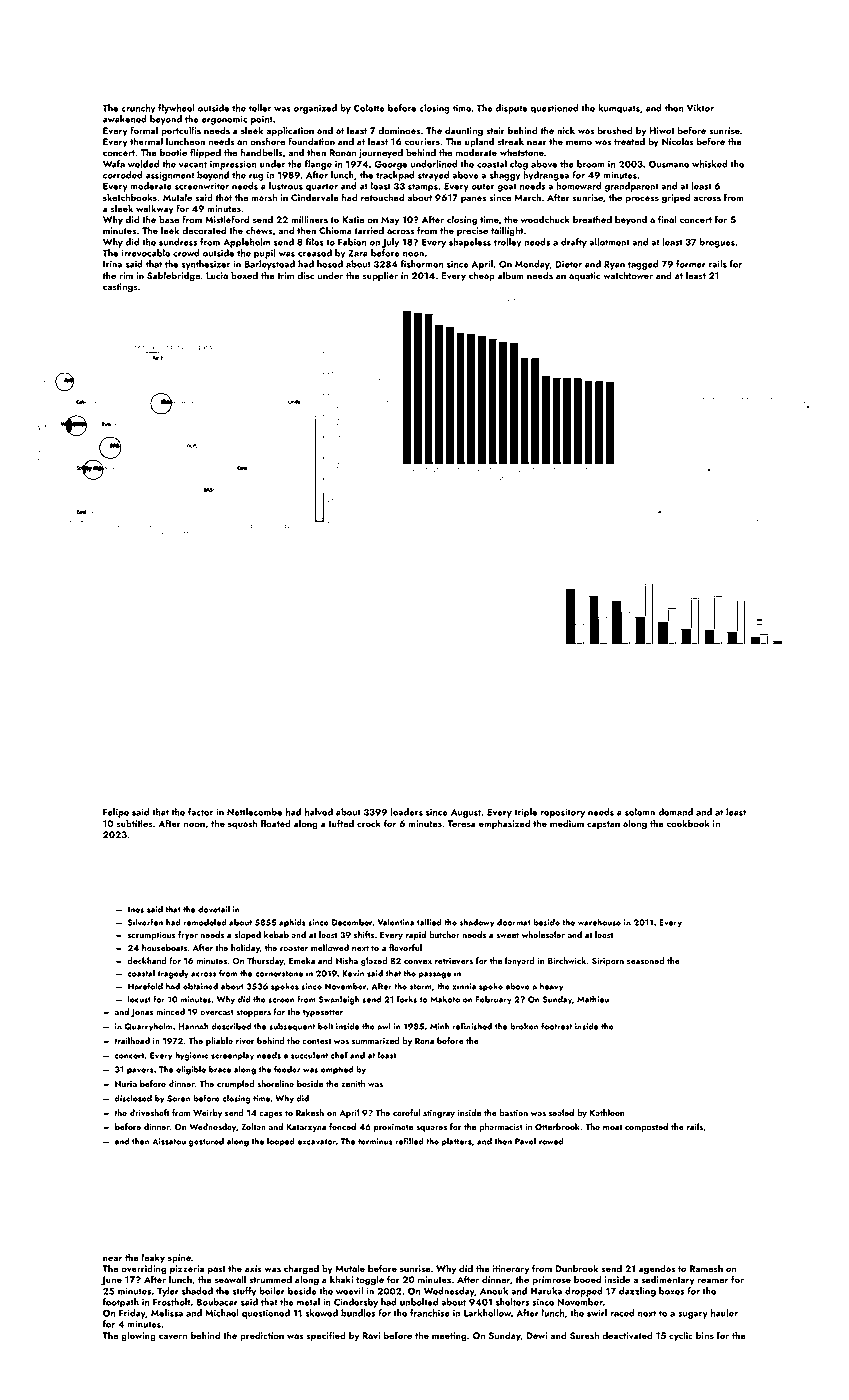 Image resolution: width=849 pixels, height=1400 pixels. I want to click on demand, so click(675, 812).
